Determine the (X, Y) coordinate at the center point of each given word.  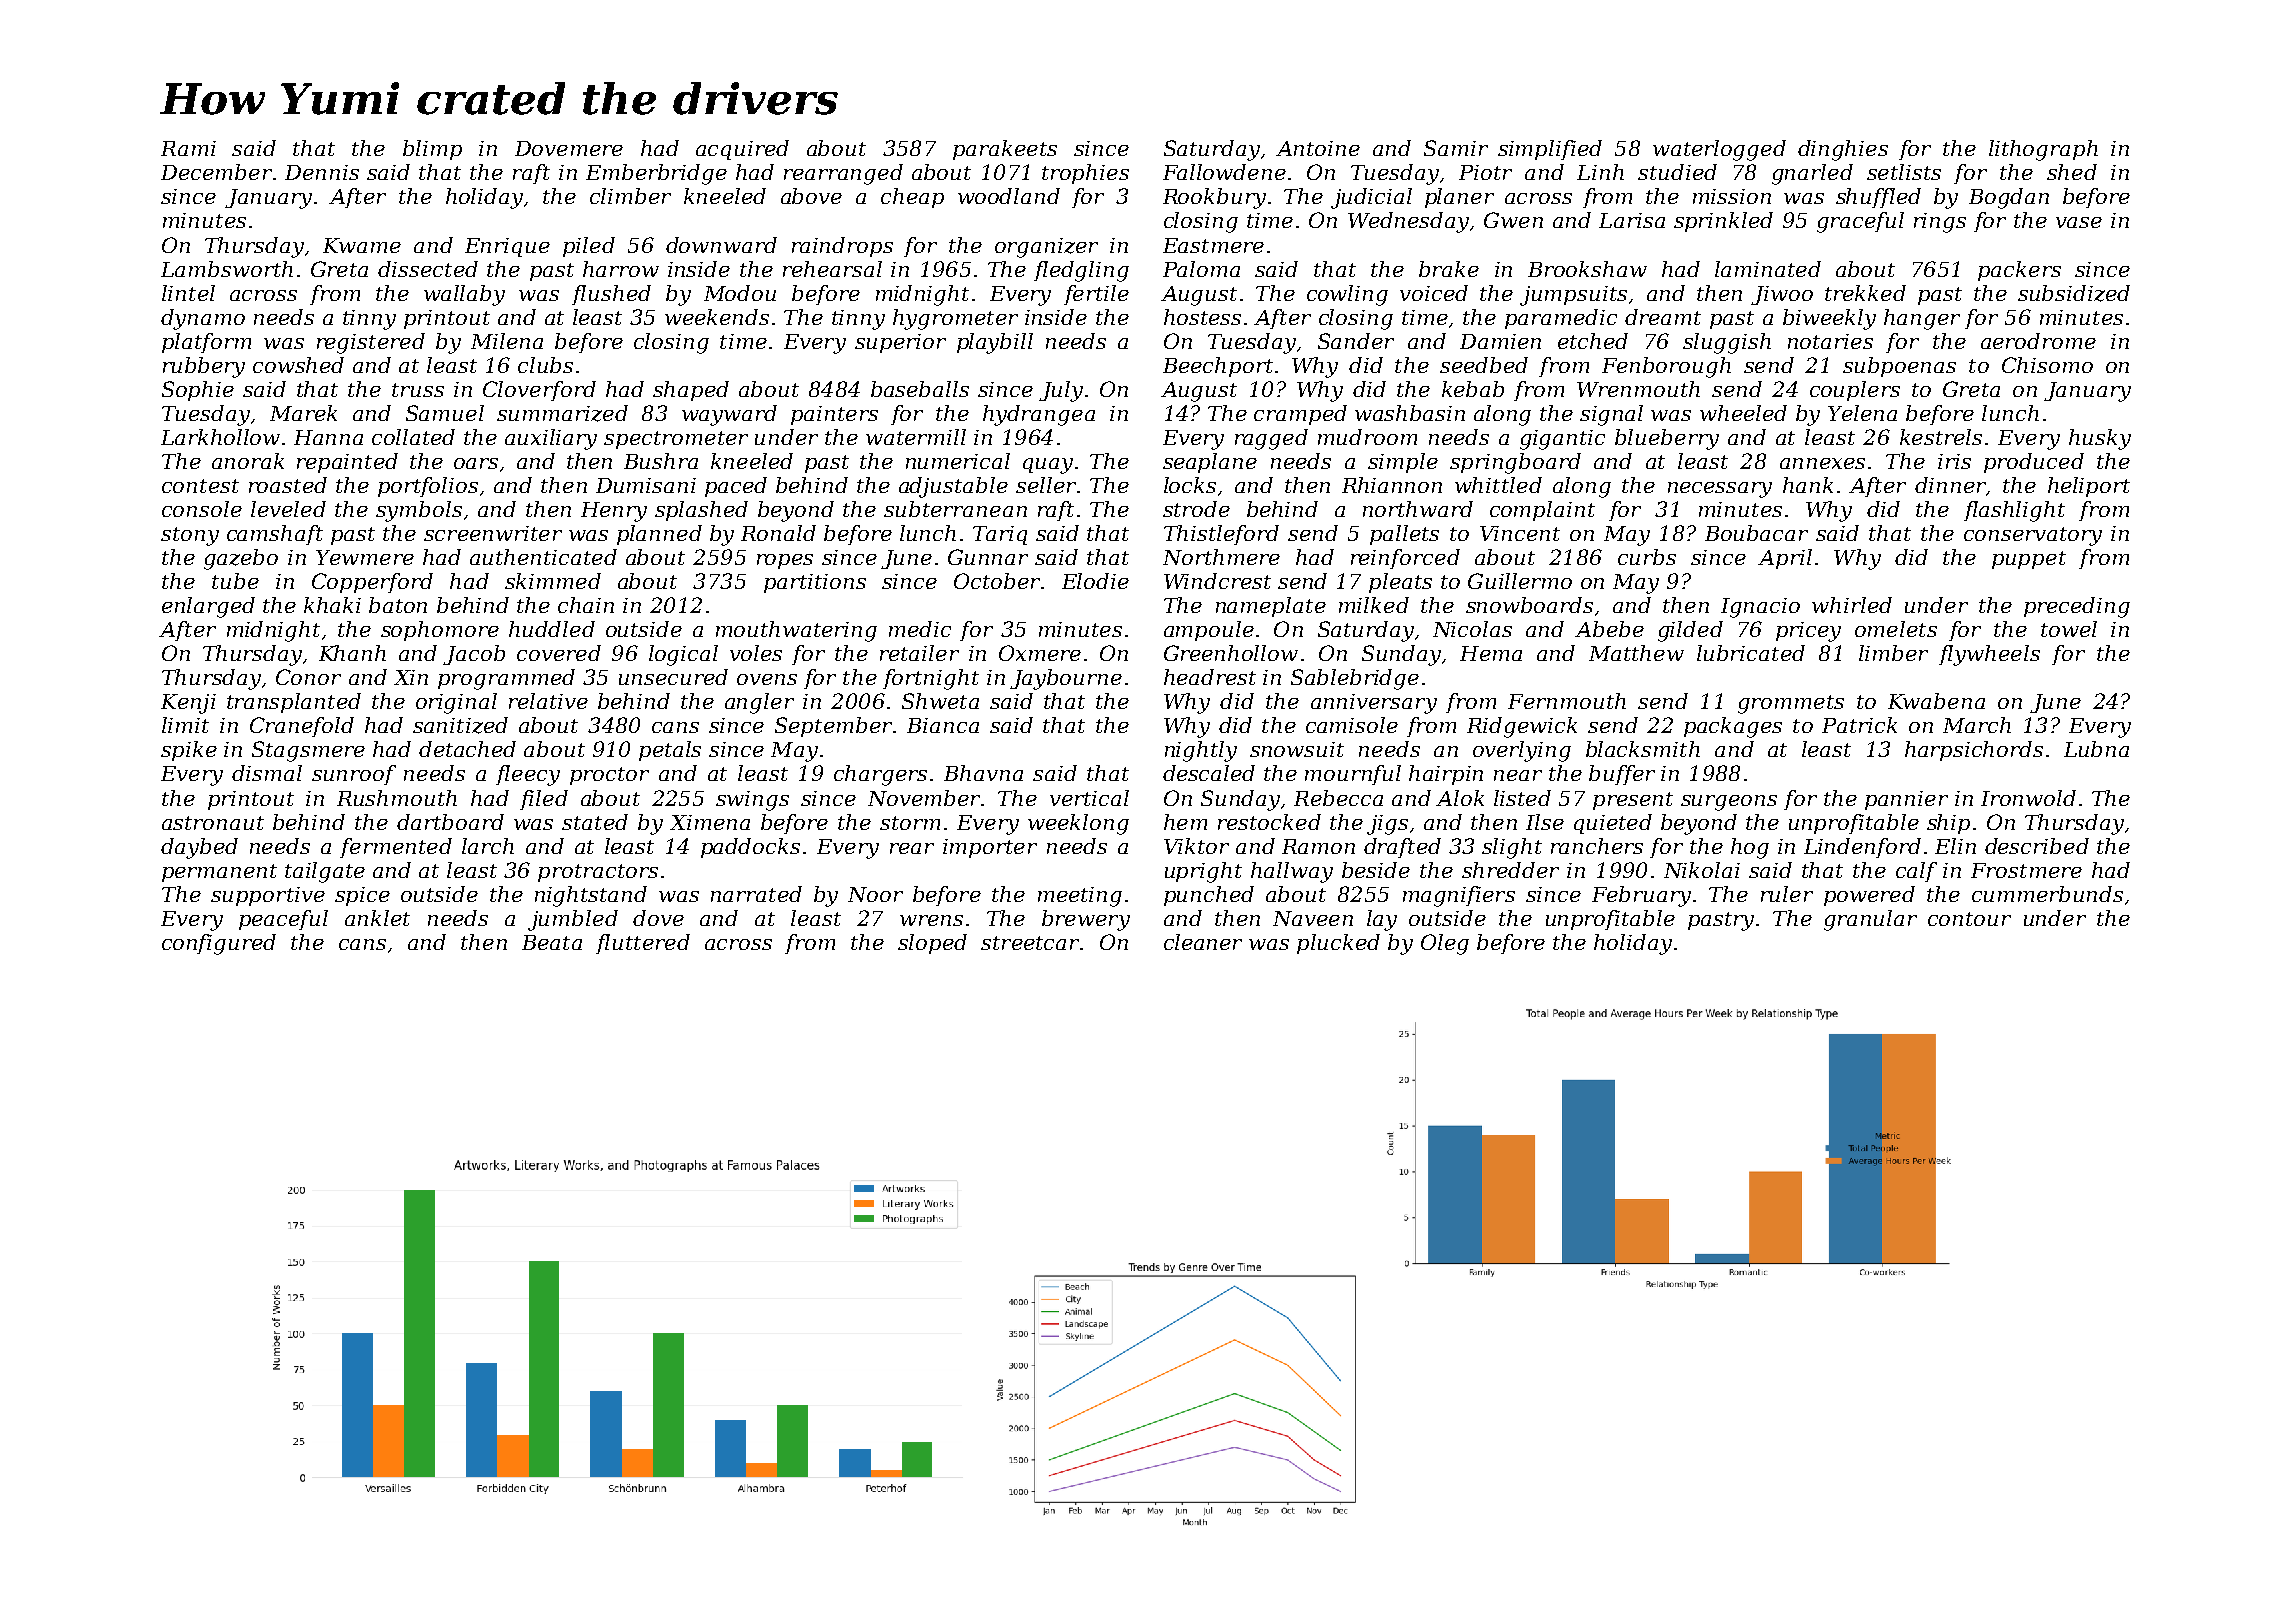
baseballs (920, 389)
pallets (1404, 535)
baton (398, 605)
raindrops (842, 247)
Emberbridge (656, 174)
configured (219, 944)
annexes (1822, 463)
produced (2034, 463)
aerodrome (2038, 341)
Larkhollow (220, 437)
